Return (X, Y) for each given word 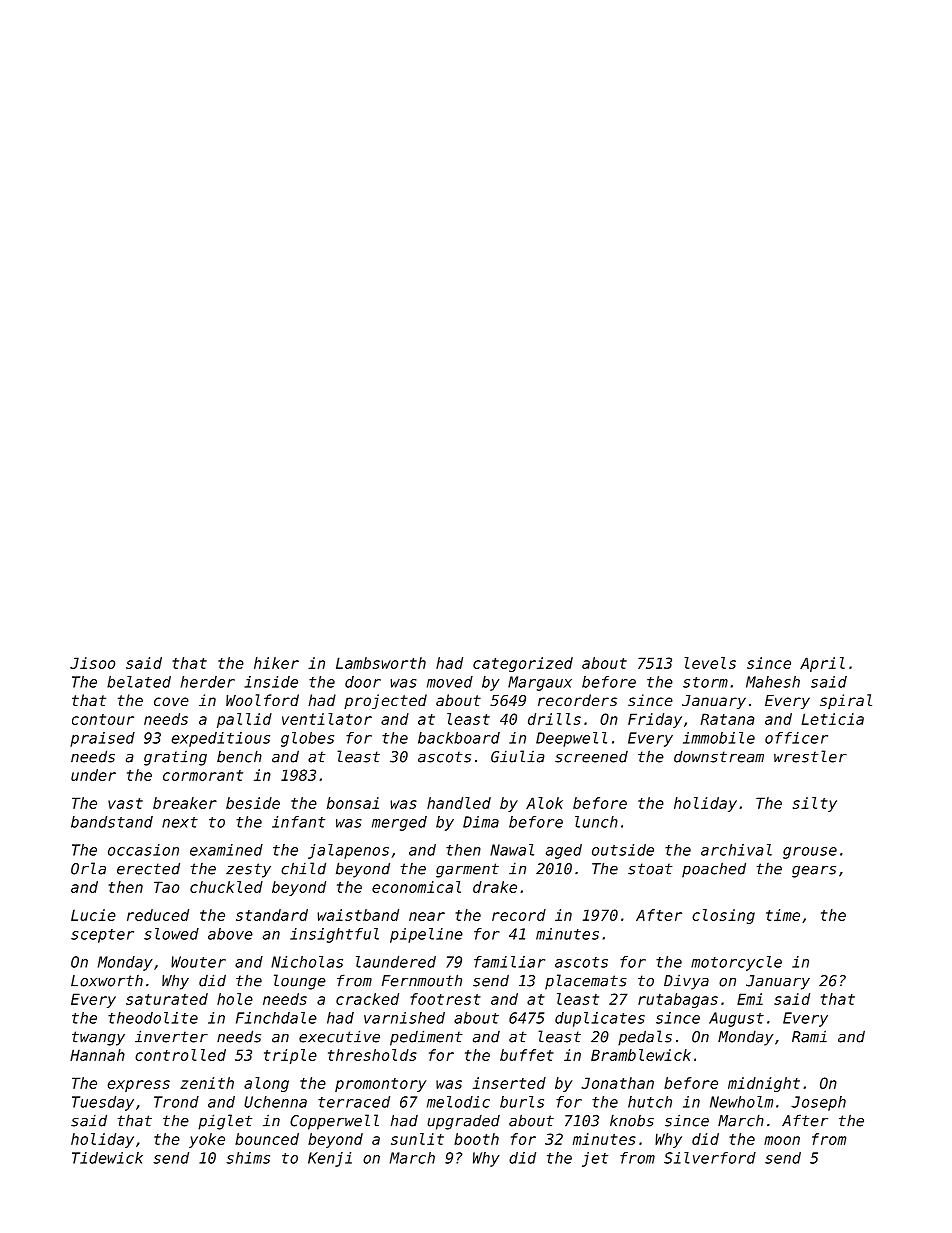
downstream (719, 757)
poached (714, 870)
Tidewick (107, 1158)
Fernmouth (422, 980)
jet (595, 1159)
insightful (334, 935)
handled (459, 803)
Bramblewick (641, 1055)
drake (495, 887)
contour (103, 719)
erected (148, 868)
